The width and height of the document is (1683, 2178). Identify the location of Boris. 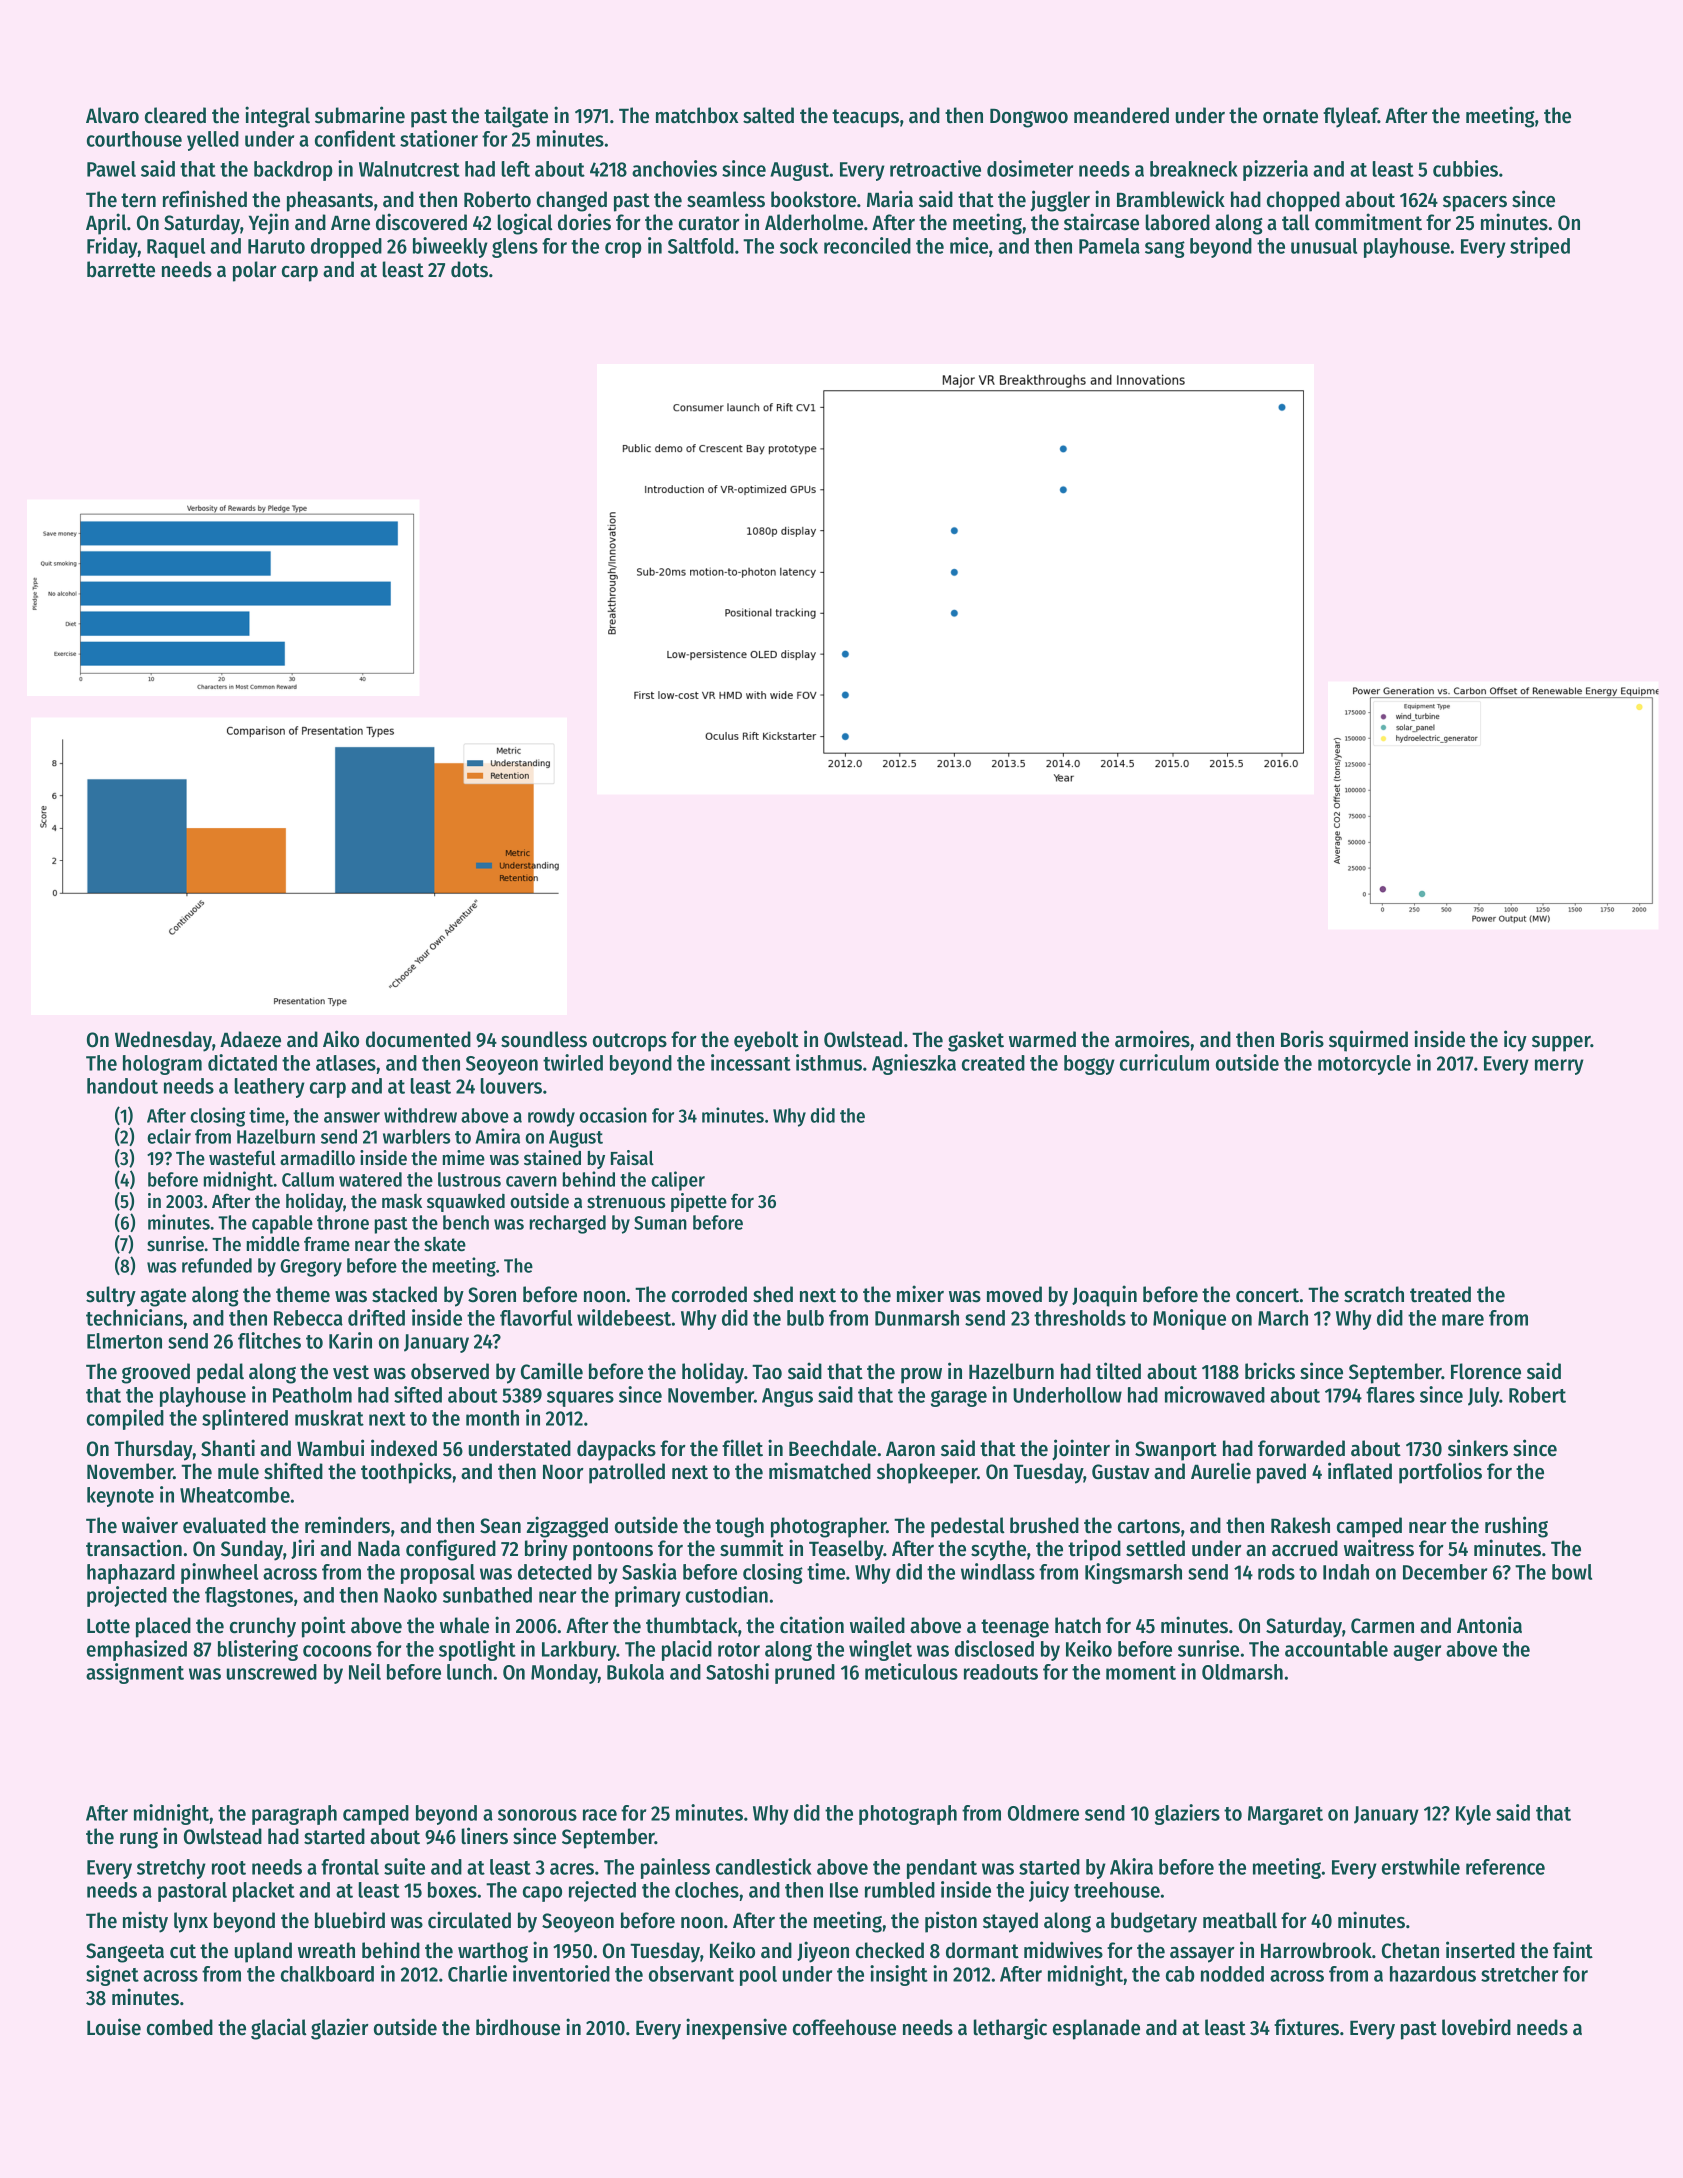
(1302, 1039).
